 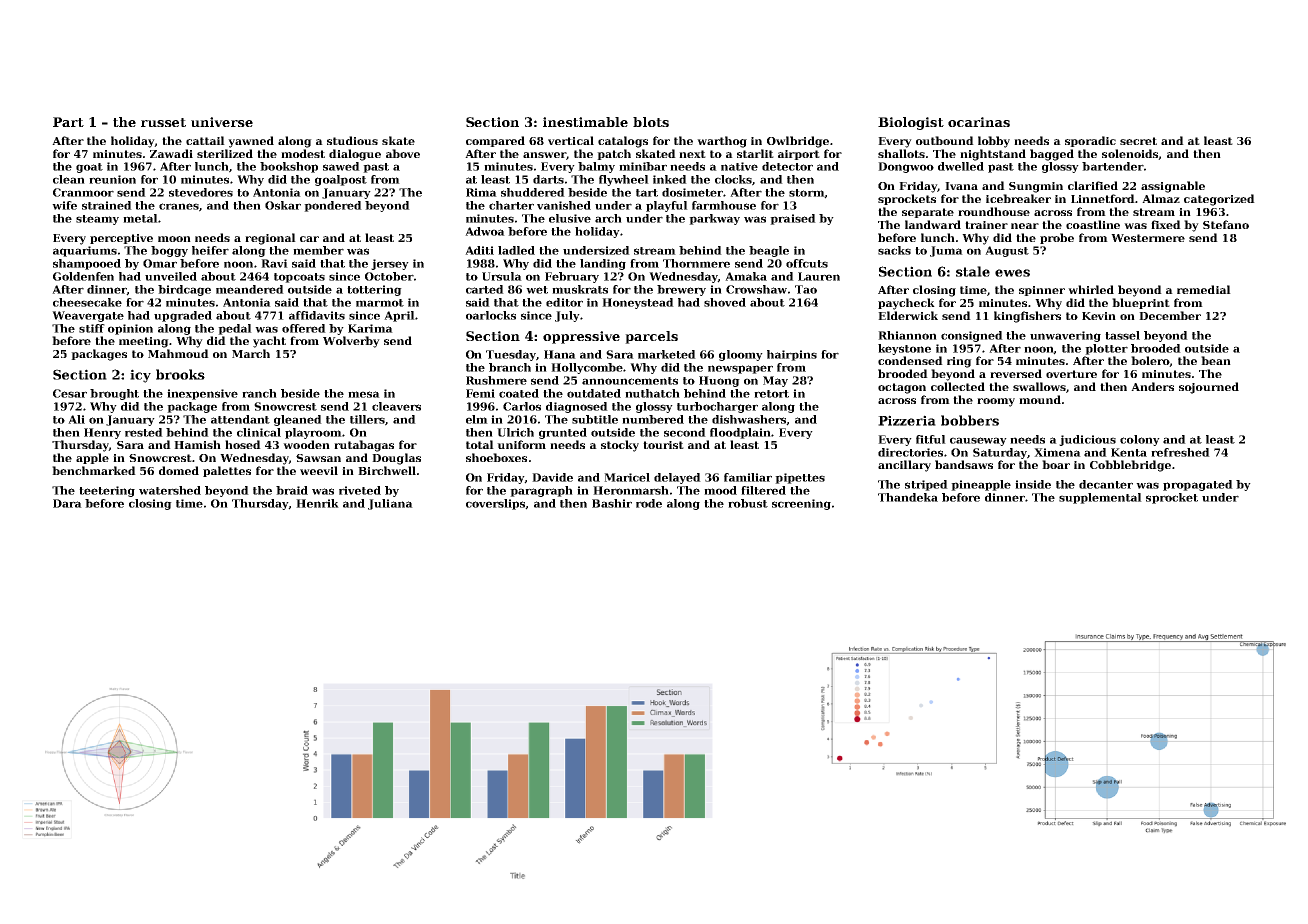 What do you see at coordinates (1071, 374) in the image?
I see `overture` at bounding box center [1071, 374].
